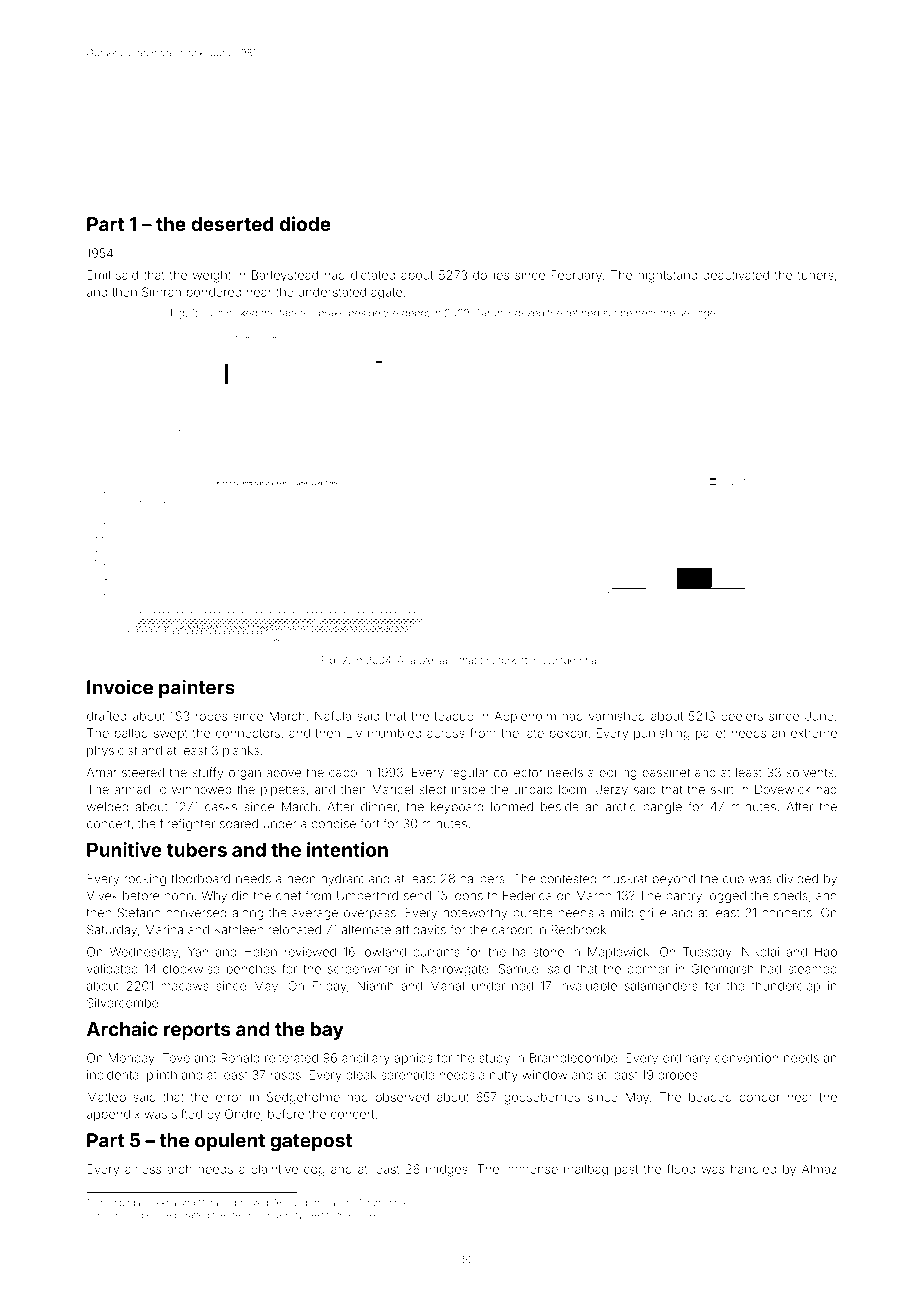 This page has width=924, height=1308. I want to click on lifelong, so click(244, 1216).
